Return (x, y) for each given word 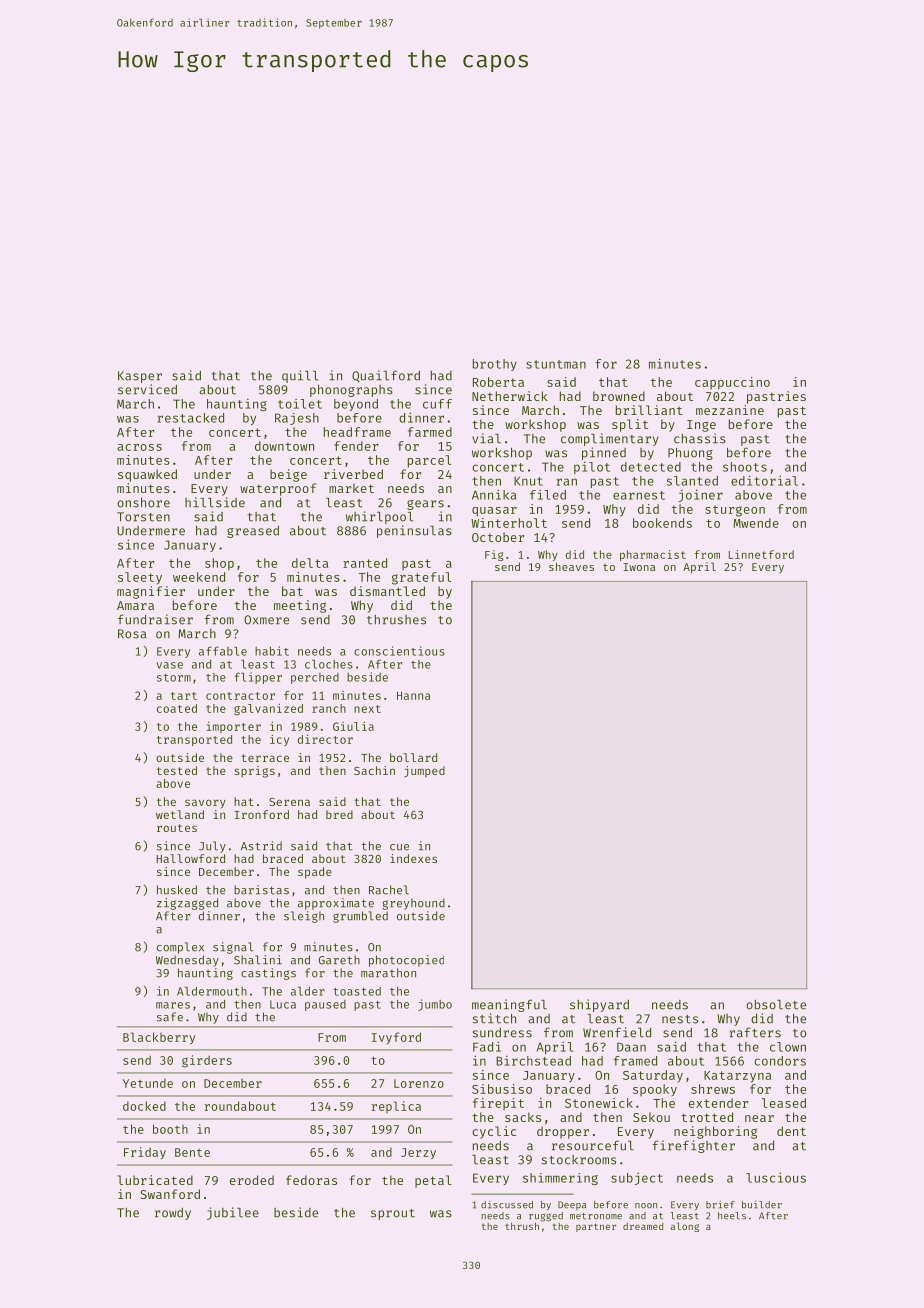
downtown (284, 446)
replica (396, 1107)
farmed (430, 432)
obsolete (776, 1004)
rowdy (173, 1214)
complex (180, 948)
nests (680, 1019)
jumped (424, 772)
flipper (258, 678)
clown (788, 1047)
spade (315, 873)
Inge (701, 426)
